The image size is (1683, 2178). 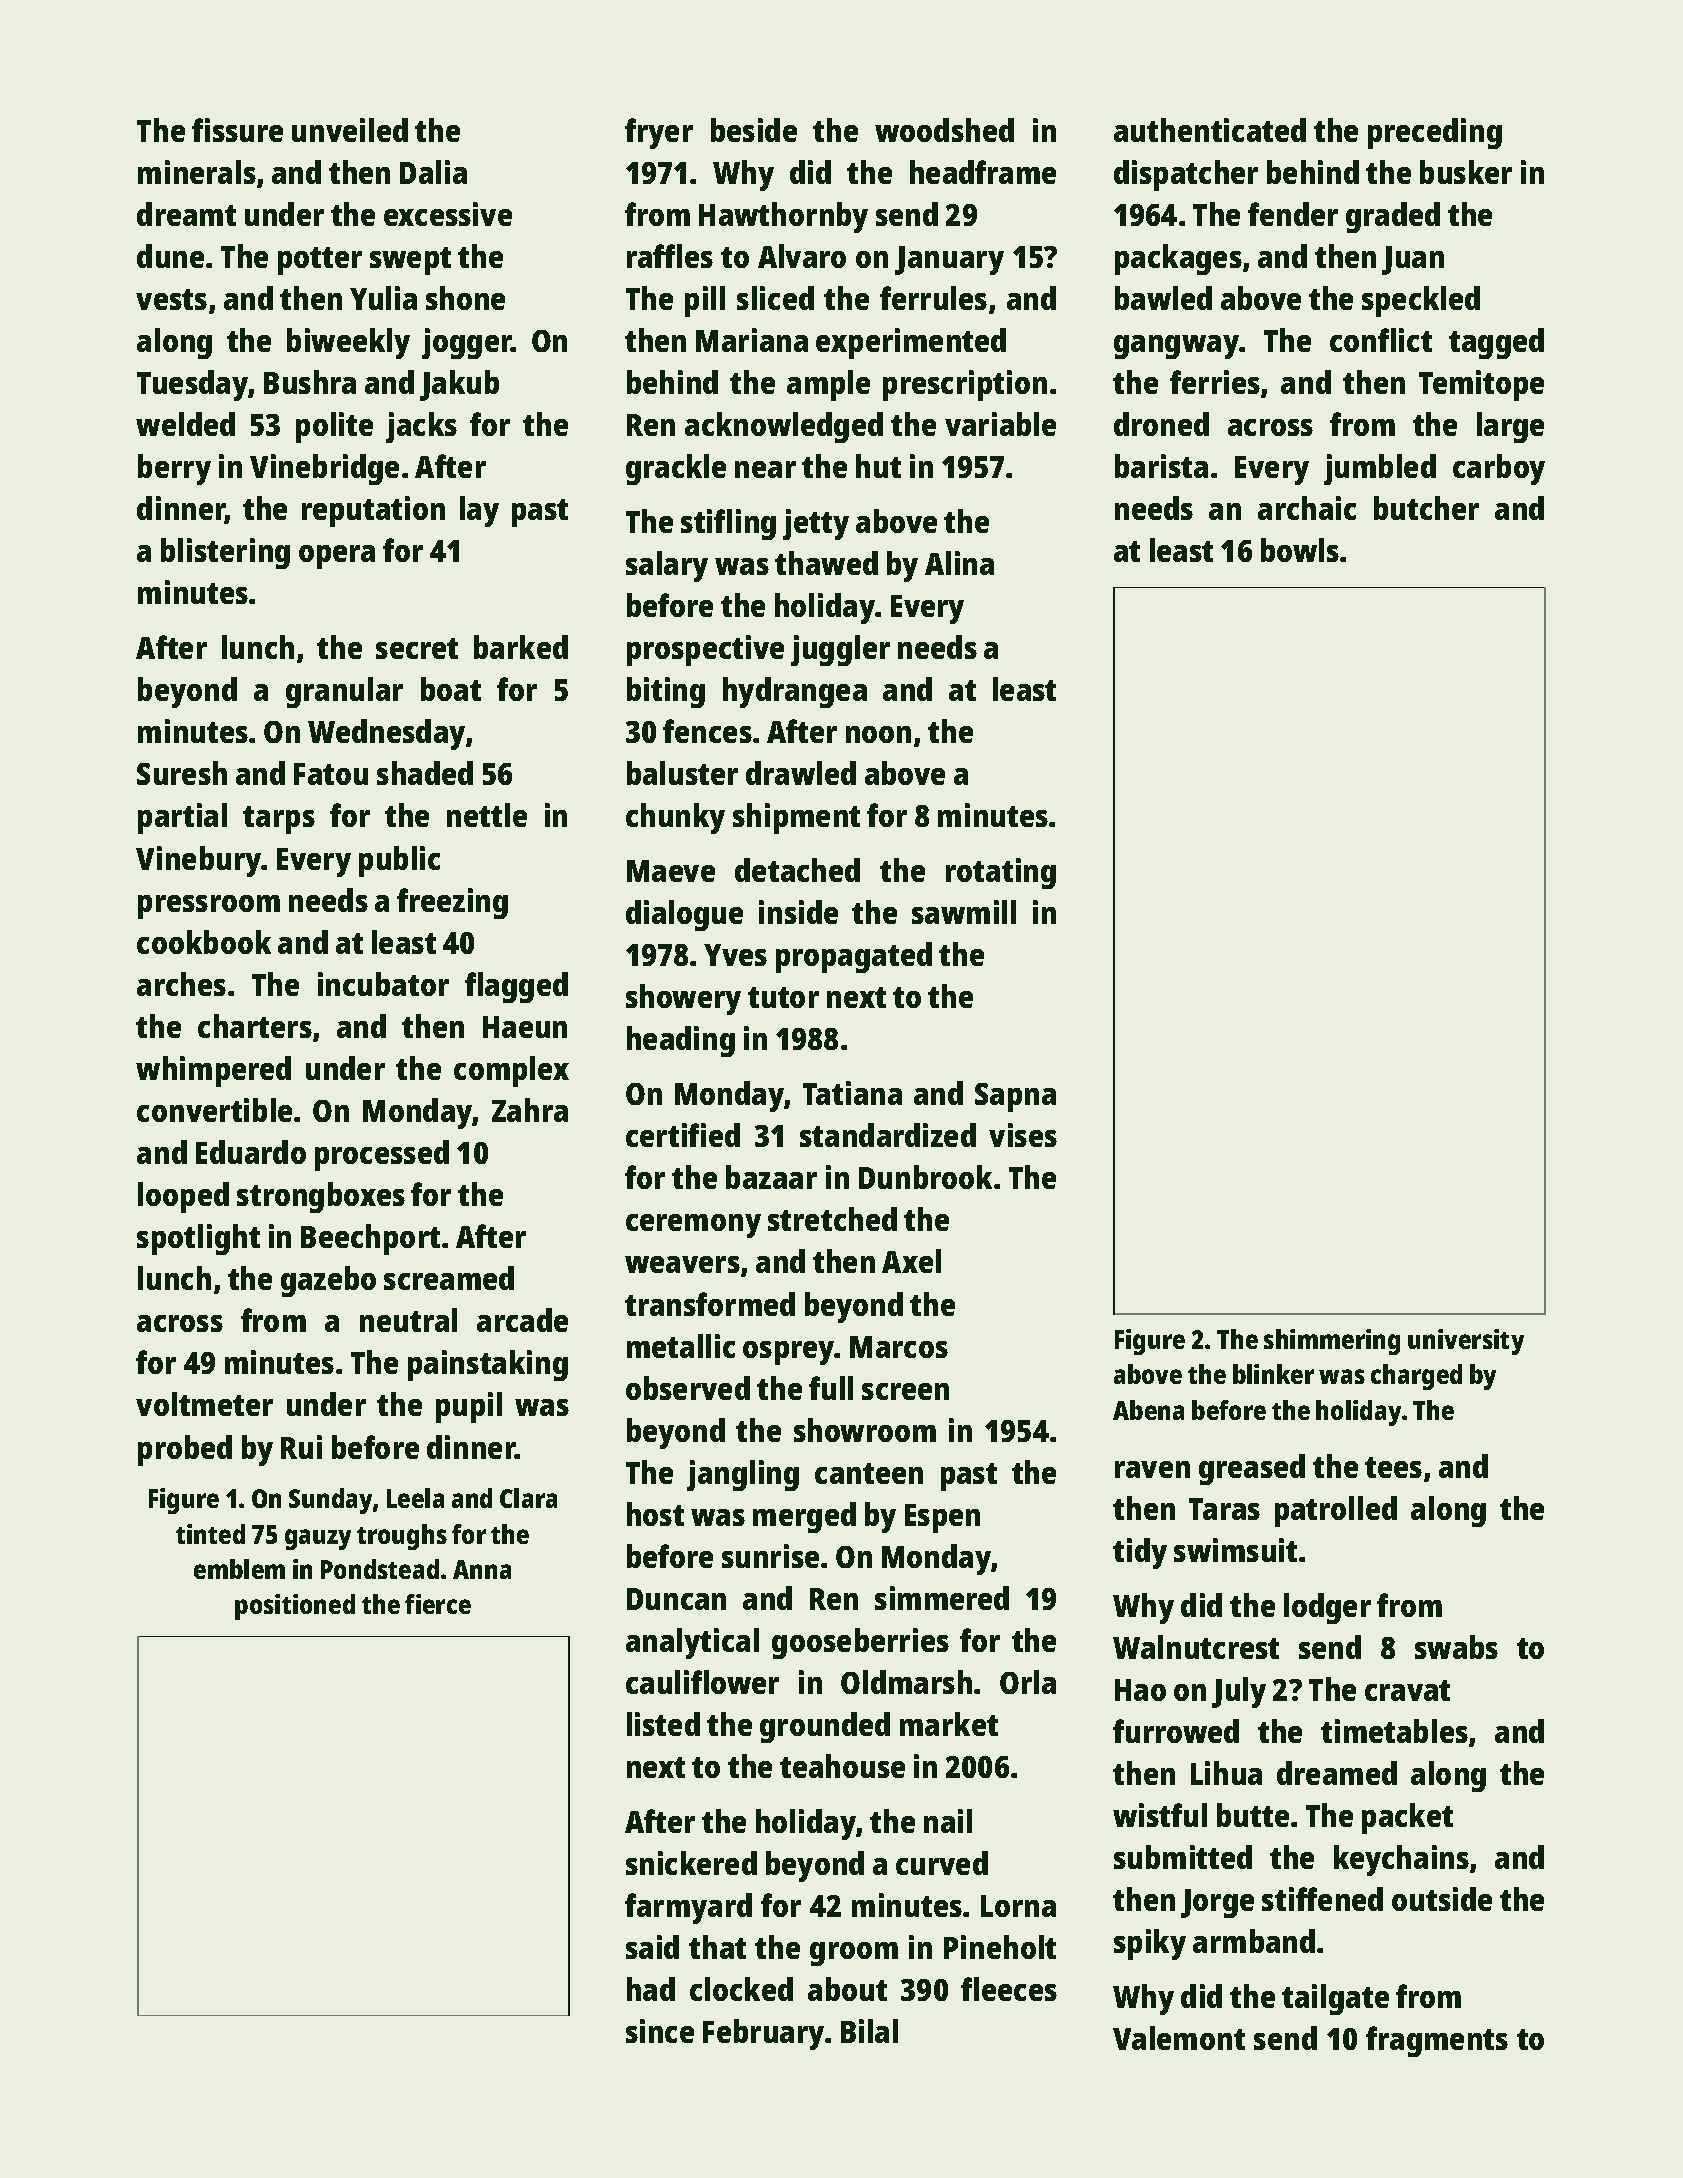 What do you see at coordinates (1300, 550) in the document?
I see `bowls` at bounding box center [1300, 550].
